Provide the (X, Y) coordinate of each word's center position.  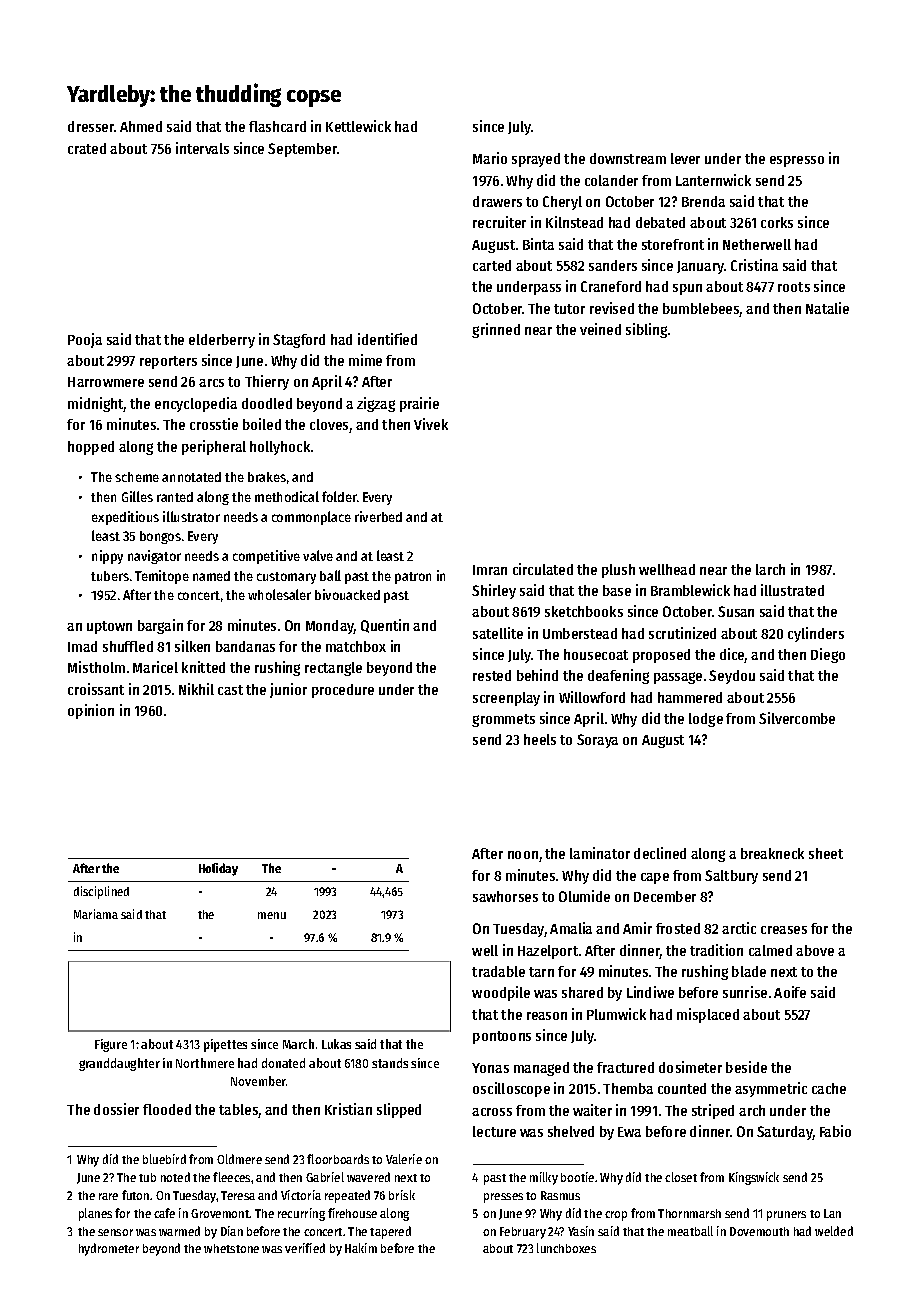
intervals (202, 148)
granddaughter (119, 1064)
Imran (490, 570)
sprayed (536, 160)
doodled (267, 403)
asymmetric (771, 1089)
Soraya (597, 741)
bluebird (164, 1159)
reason (547, 1016)
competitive (266, 557)
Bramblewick (690, 590)
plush (618, 571)
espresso (797, 161)
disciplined (101, 892)
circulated (543, 569)
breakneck (772, 853)
